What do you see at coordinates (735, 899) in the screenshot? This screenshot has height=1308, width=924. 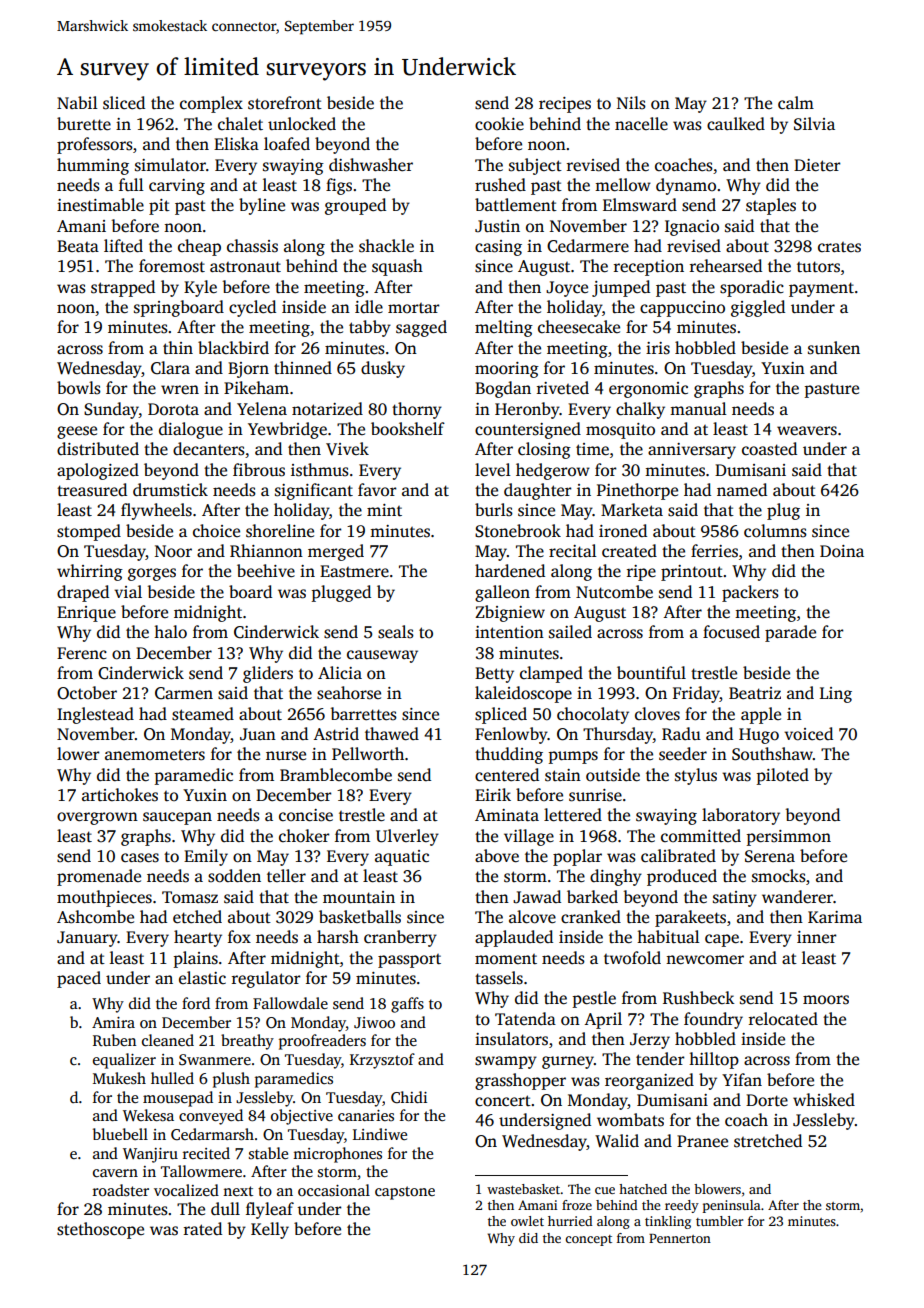 I see `satiny` at bounding box center [735, 899].
